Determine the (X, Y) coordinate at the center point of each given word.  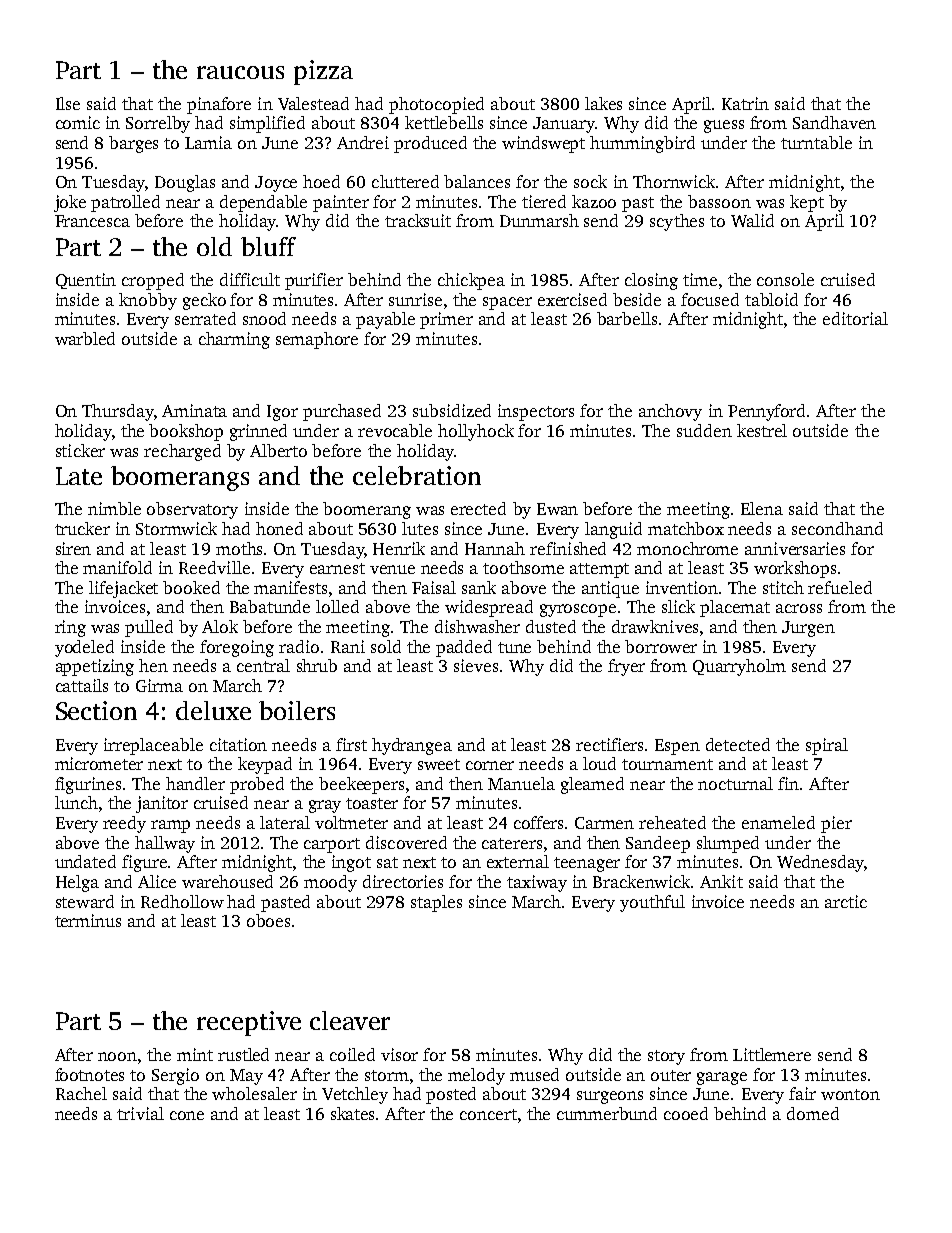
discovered (406, 842)
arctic (846, 901)
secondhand (837, 528)
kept (807, 203)
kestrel (762, 430)
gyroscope (578, 610)
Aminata (194, 410)
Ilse (68, 103)
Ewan (557, 509)
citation (238, 744)
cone (187, 1115)
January (564, 125)
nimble (114, 508)
